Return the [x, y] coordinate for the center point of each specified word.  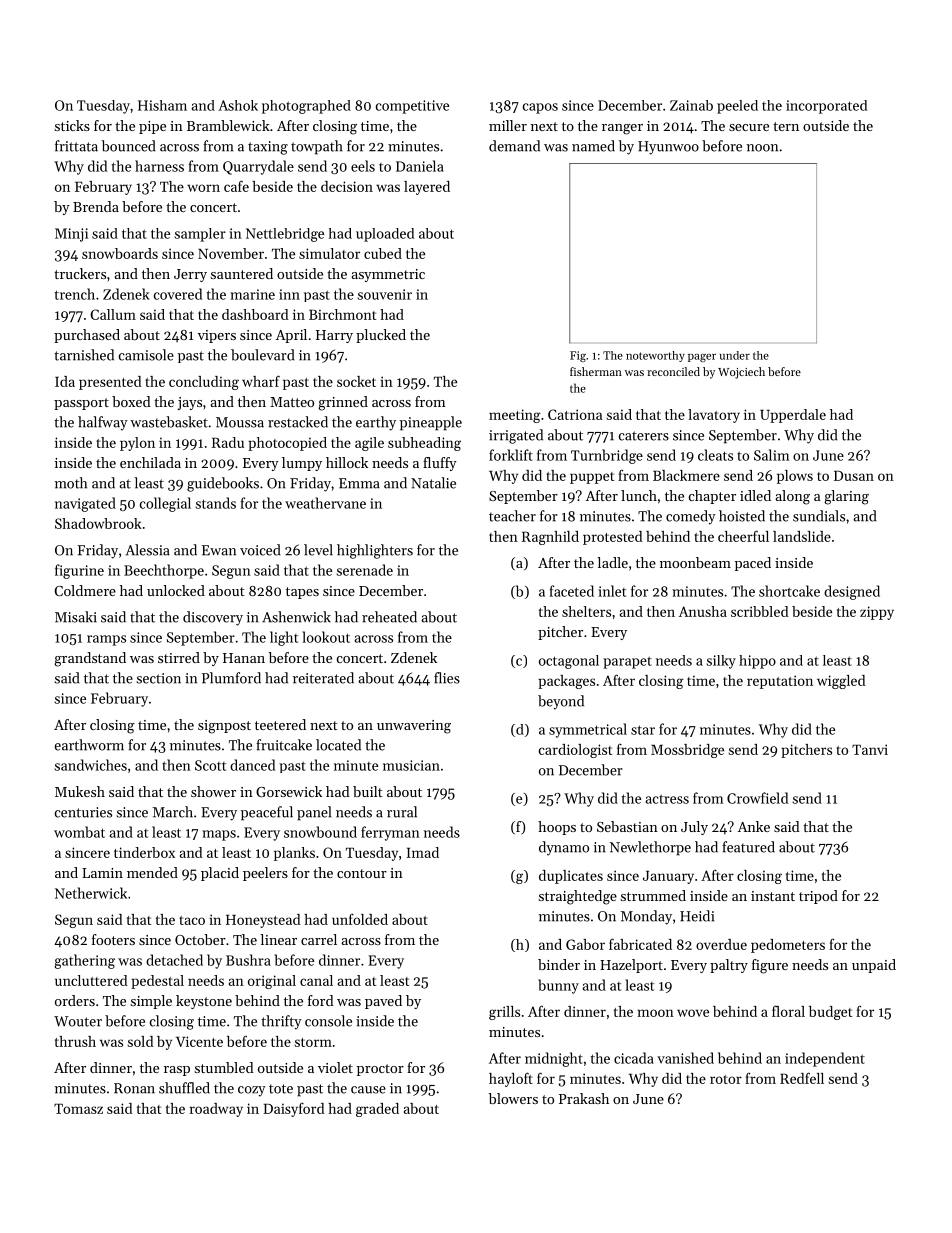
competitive [412, 107]
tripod [818, 897]
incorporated [826, 107]
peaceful [267, 813]
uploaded [385, 235]
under [735, 355]
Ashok [238, 105]
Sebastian [627, 826]
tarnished [84, 355]
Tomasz [78, 1109]
